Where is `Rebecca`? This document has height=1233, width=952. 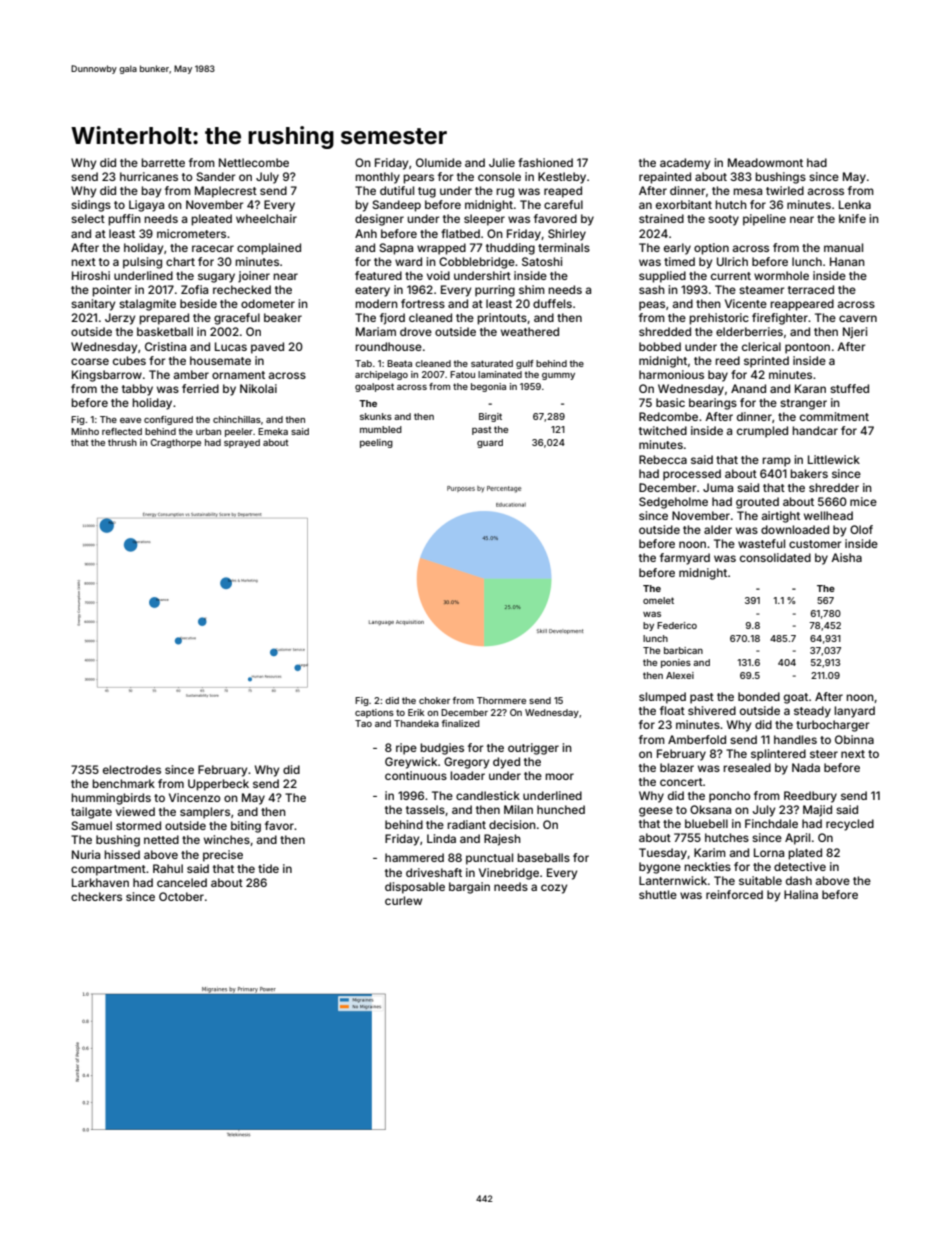
Rebecca is located at coordinates (663, 459).
